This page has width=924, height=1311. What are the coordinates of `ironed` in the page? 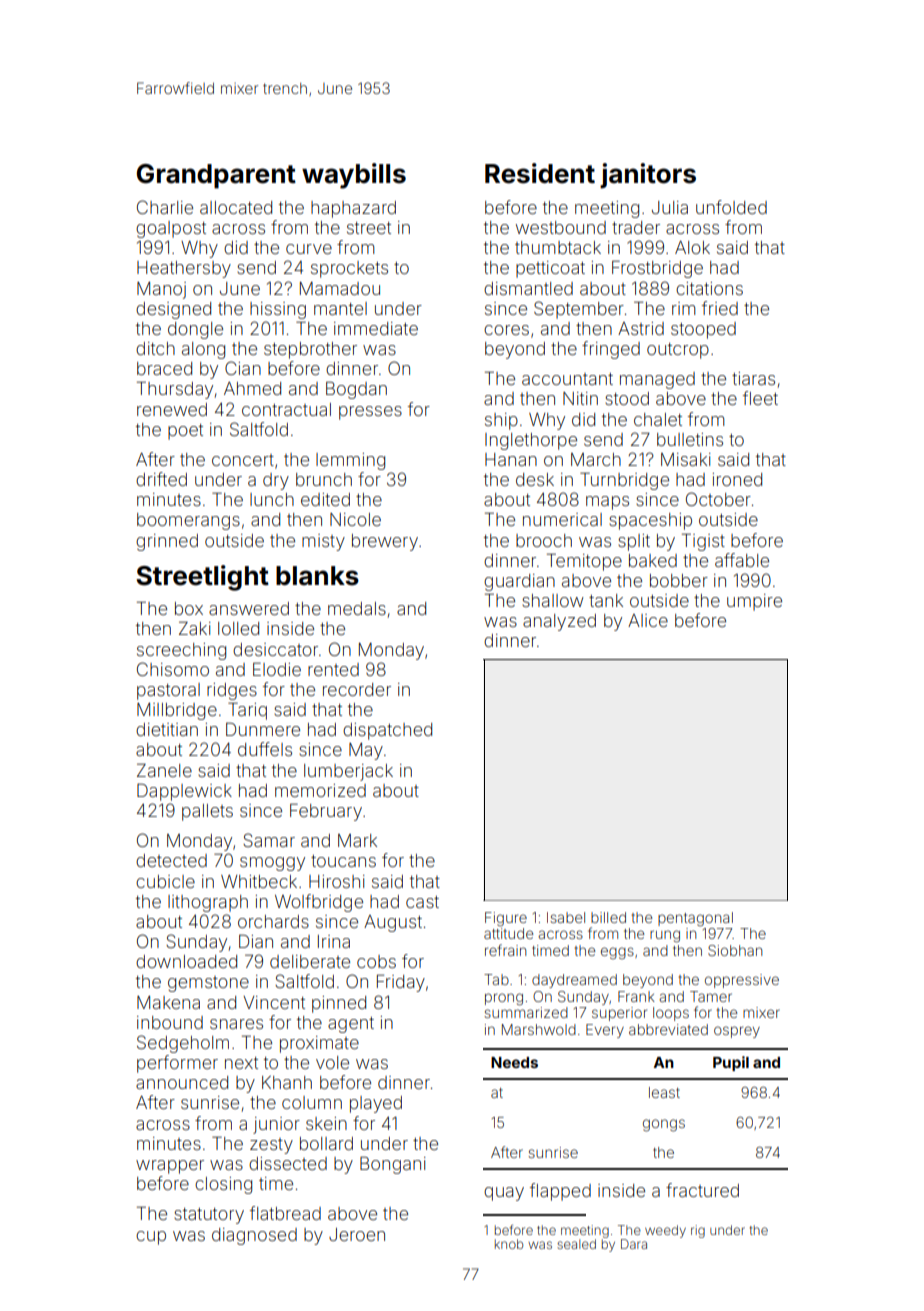 It's located at (737, 479).
